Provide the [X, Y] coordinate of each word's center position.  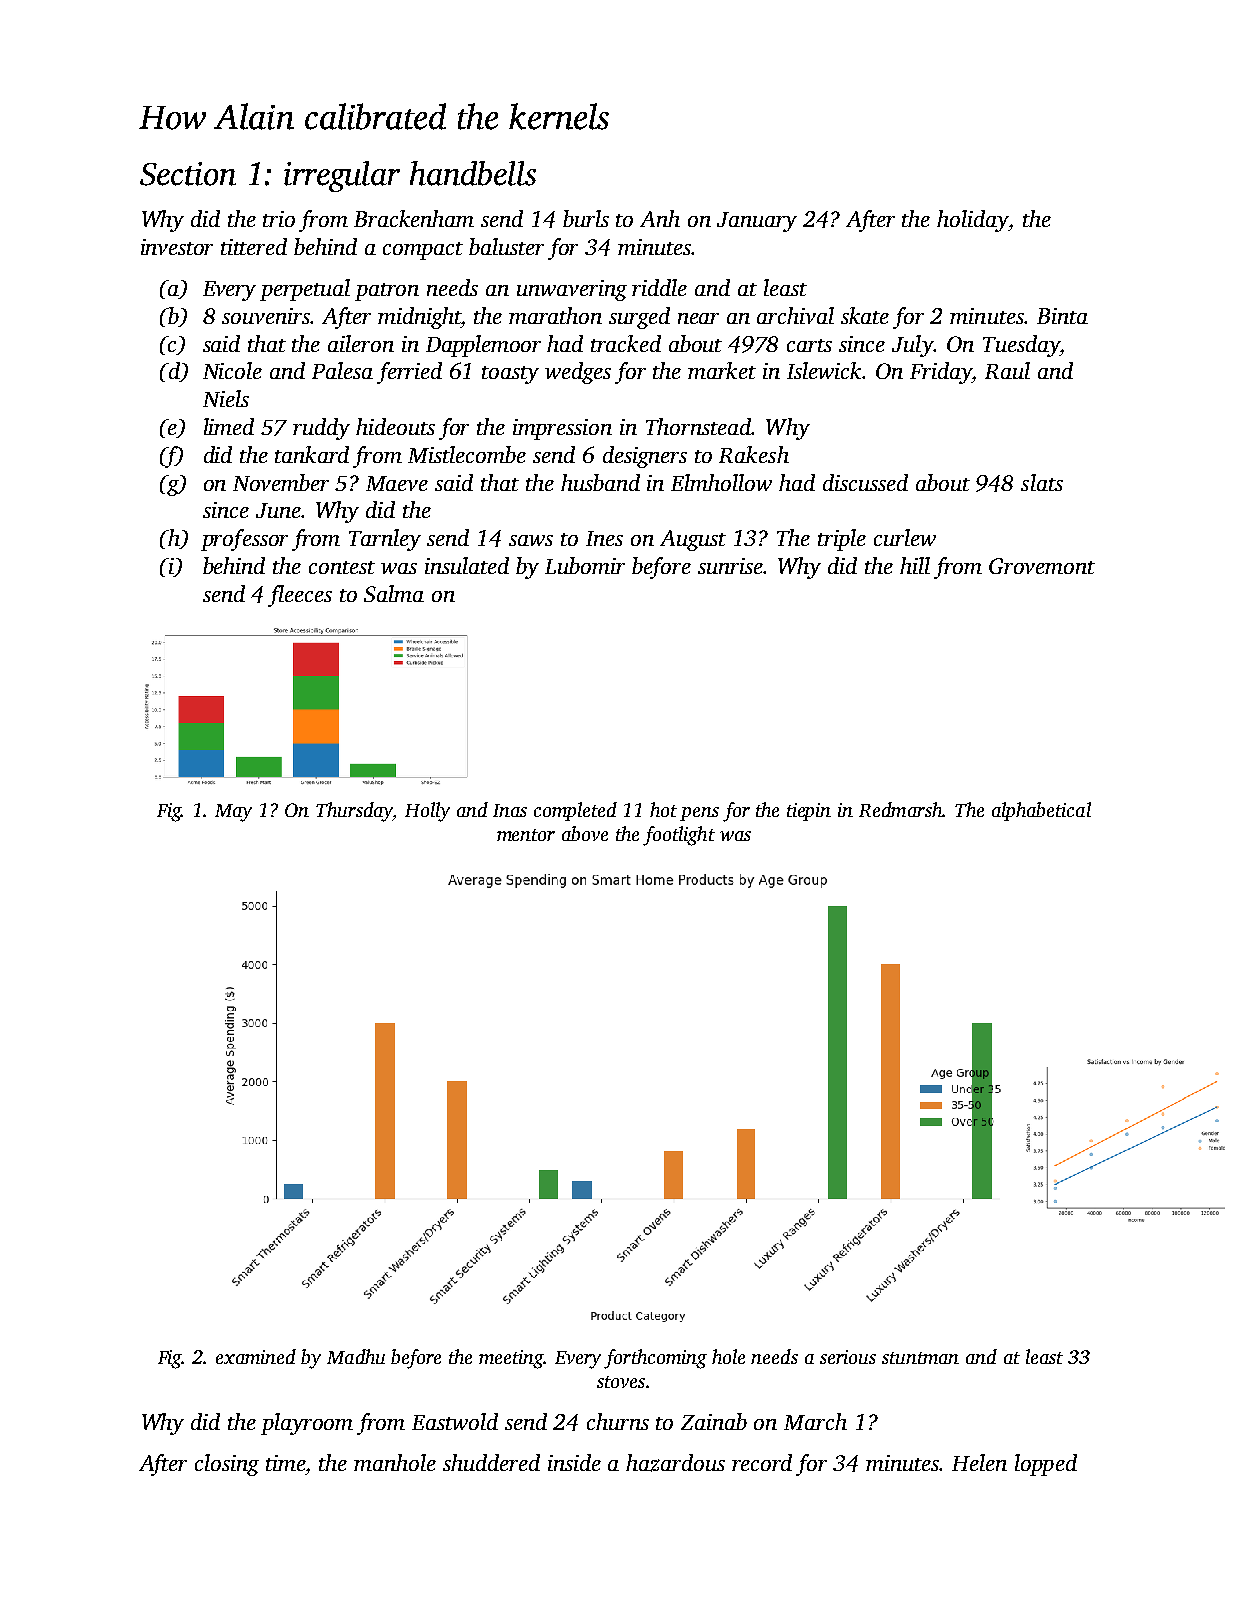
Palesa [342, 370]
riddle [659, 287]
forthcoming [655, 1359]
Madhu [356, 1356]
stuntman [920, 1358]
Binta [1062, 316]
